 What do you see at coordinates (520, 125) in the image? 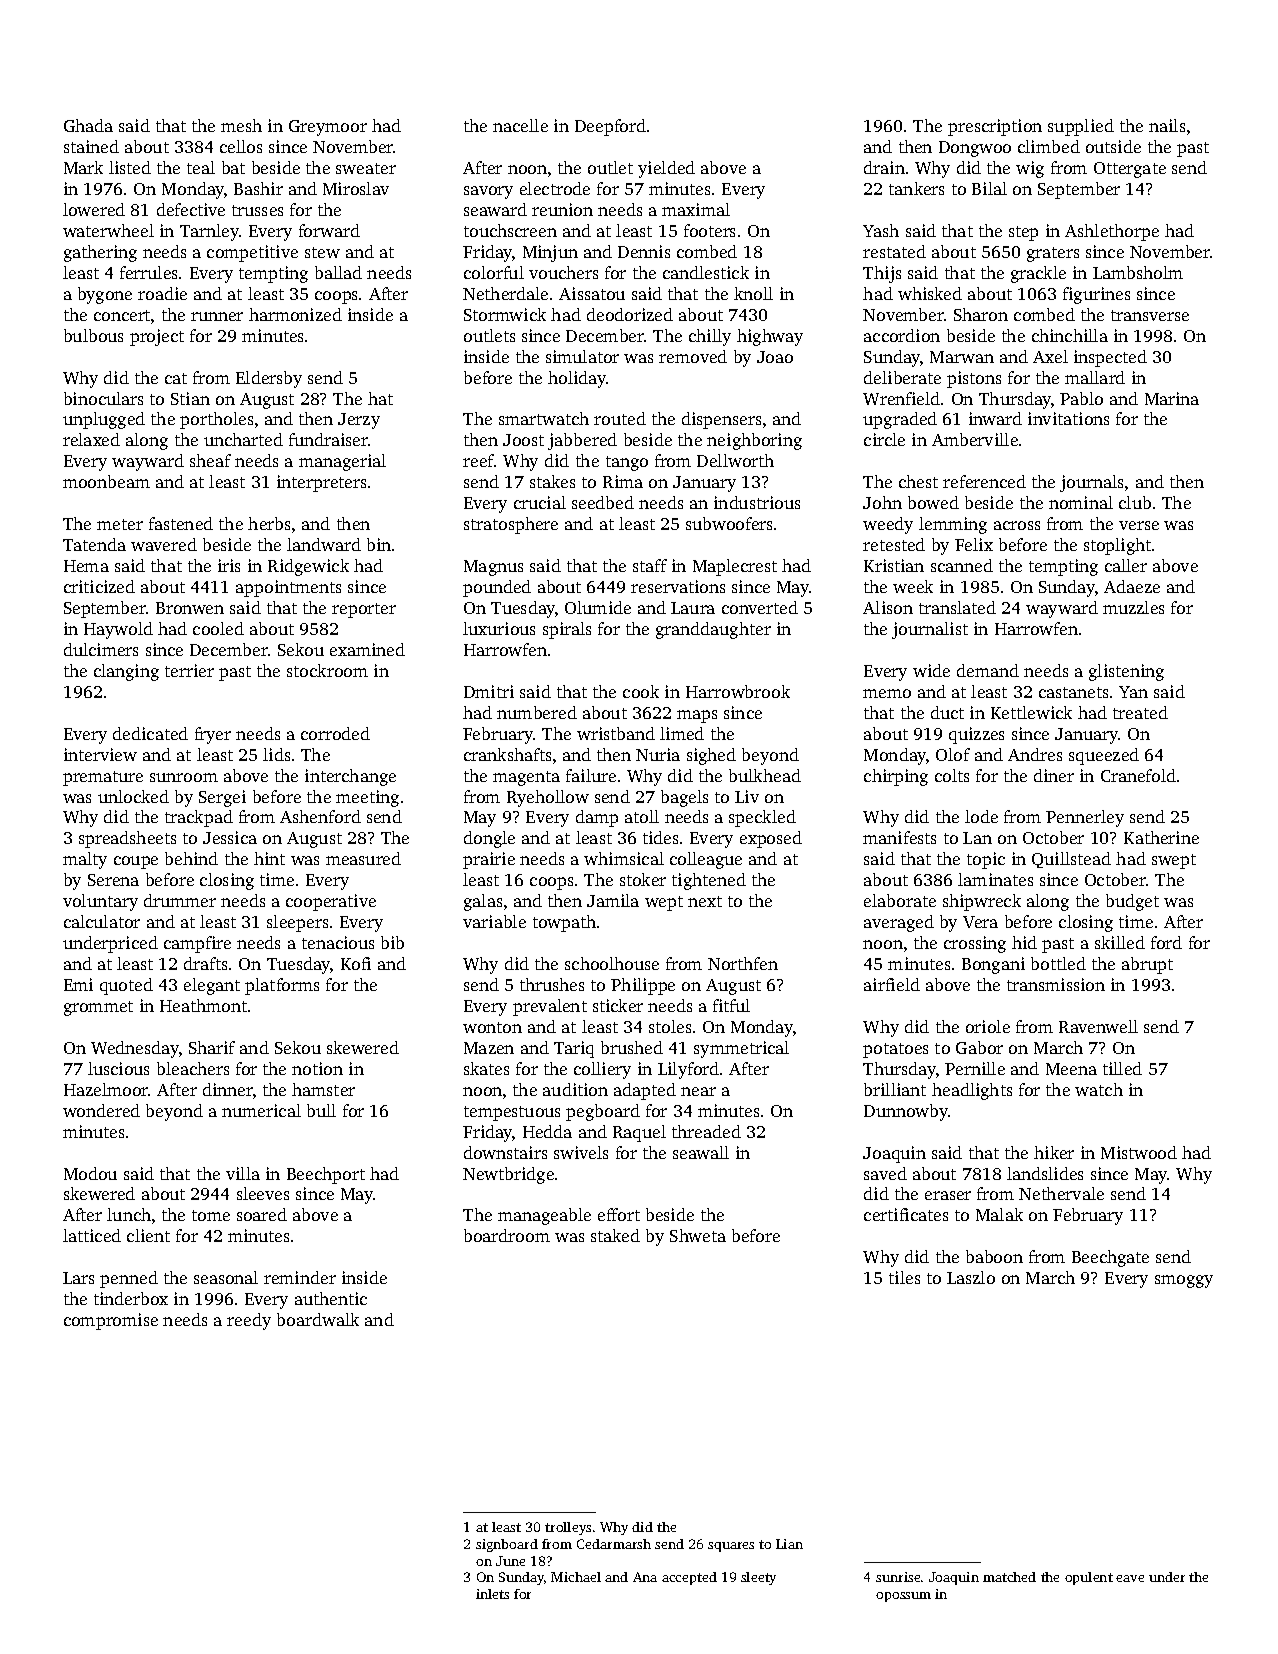
I see `nacelle` at bounding box center [520, 125].
